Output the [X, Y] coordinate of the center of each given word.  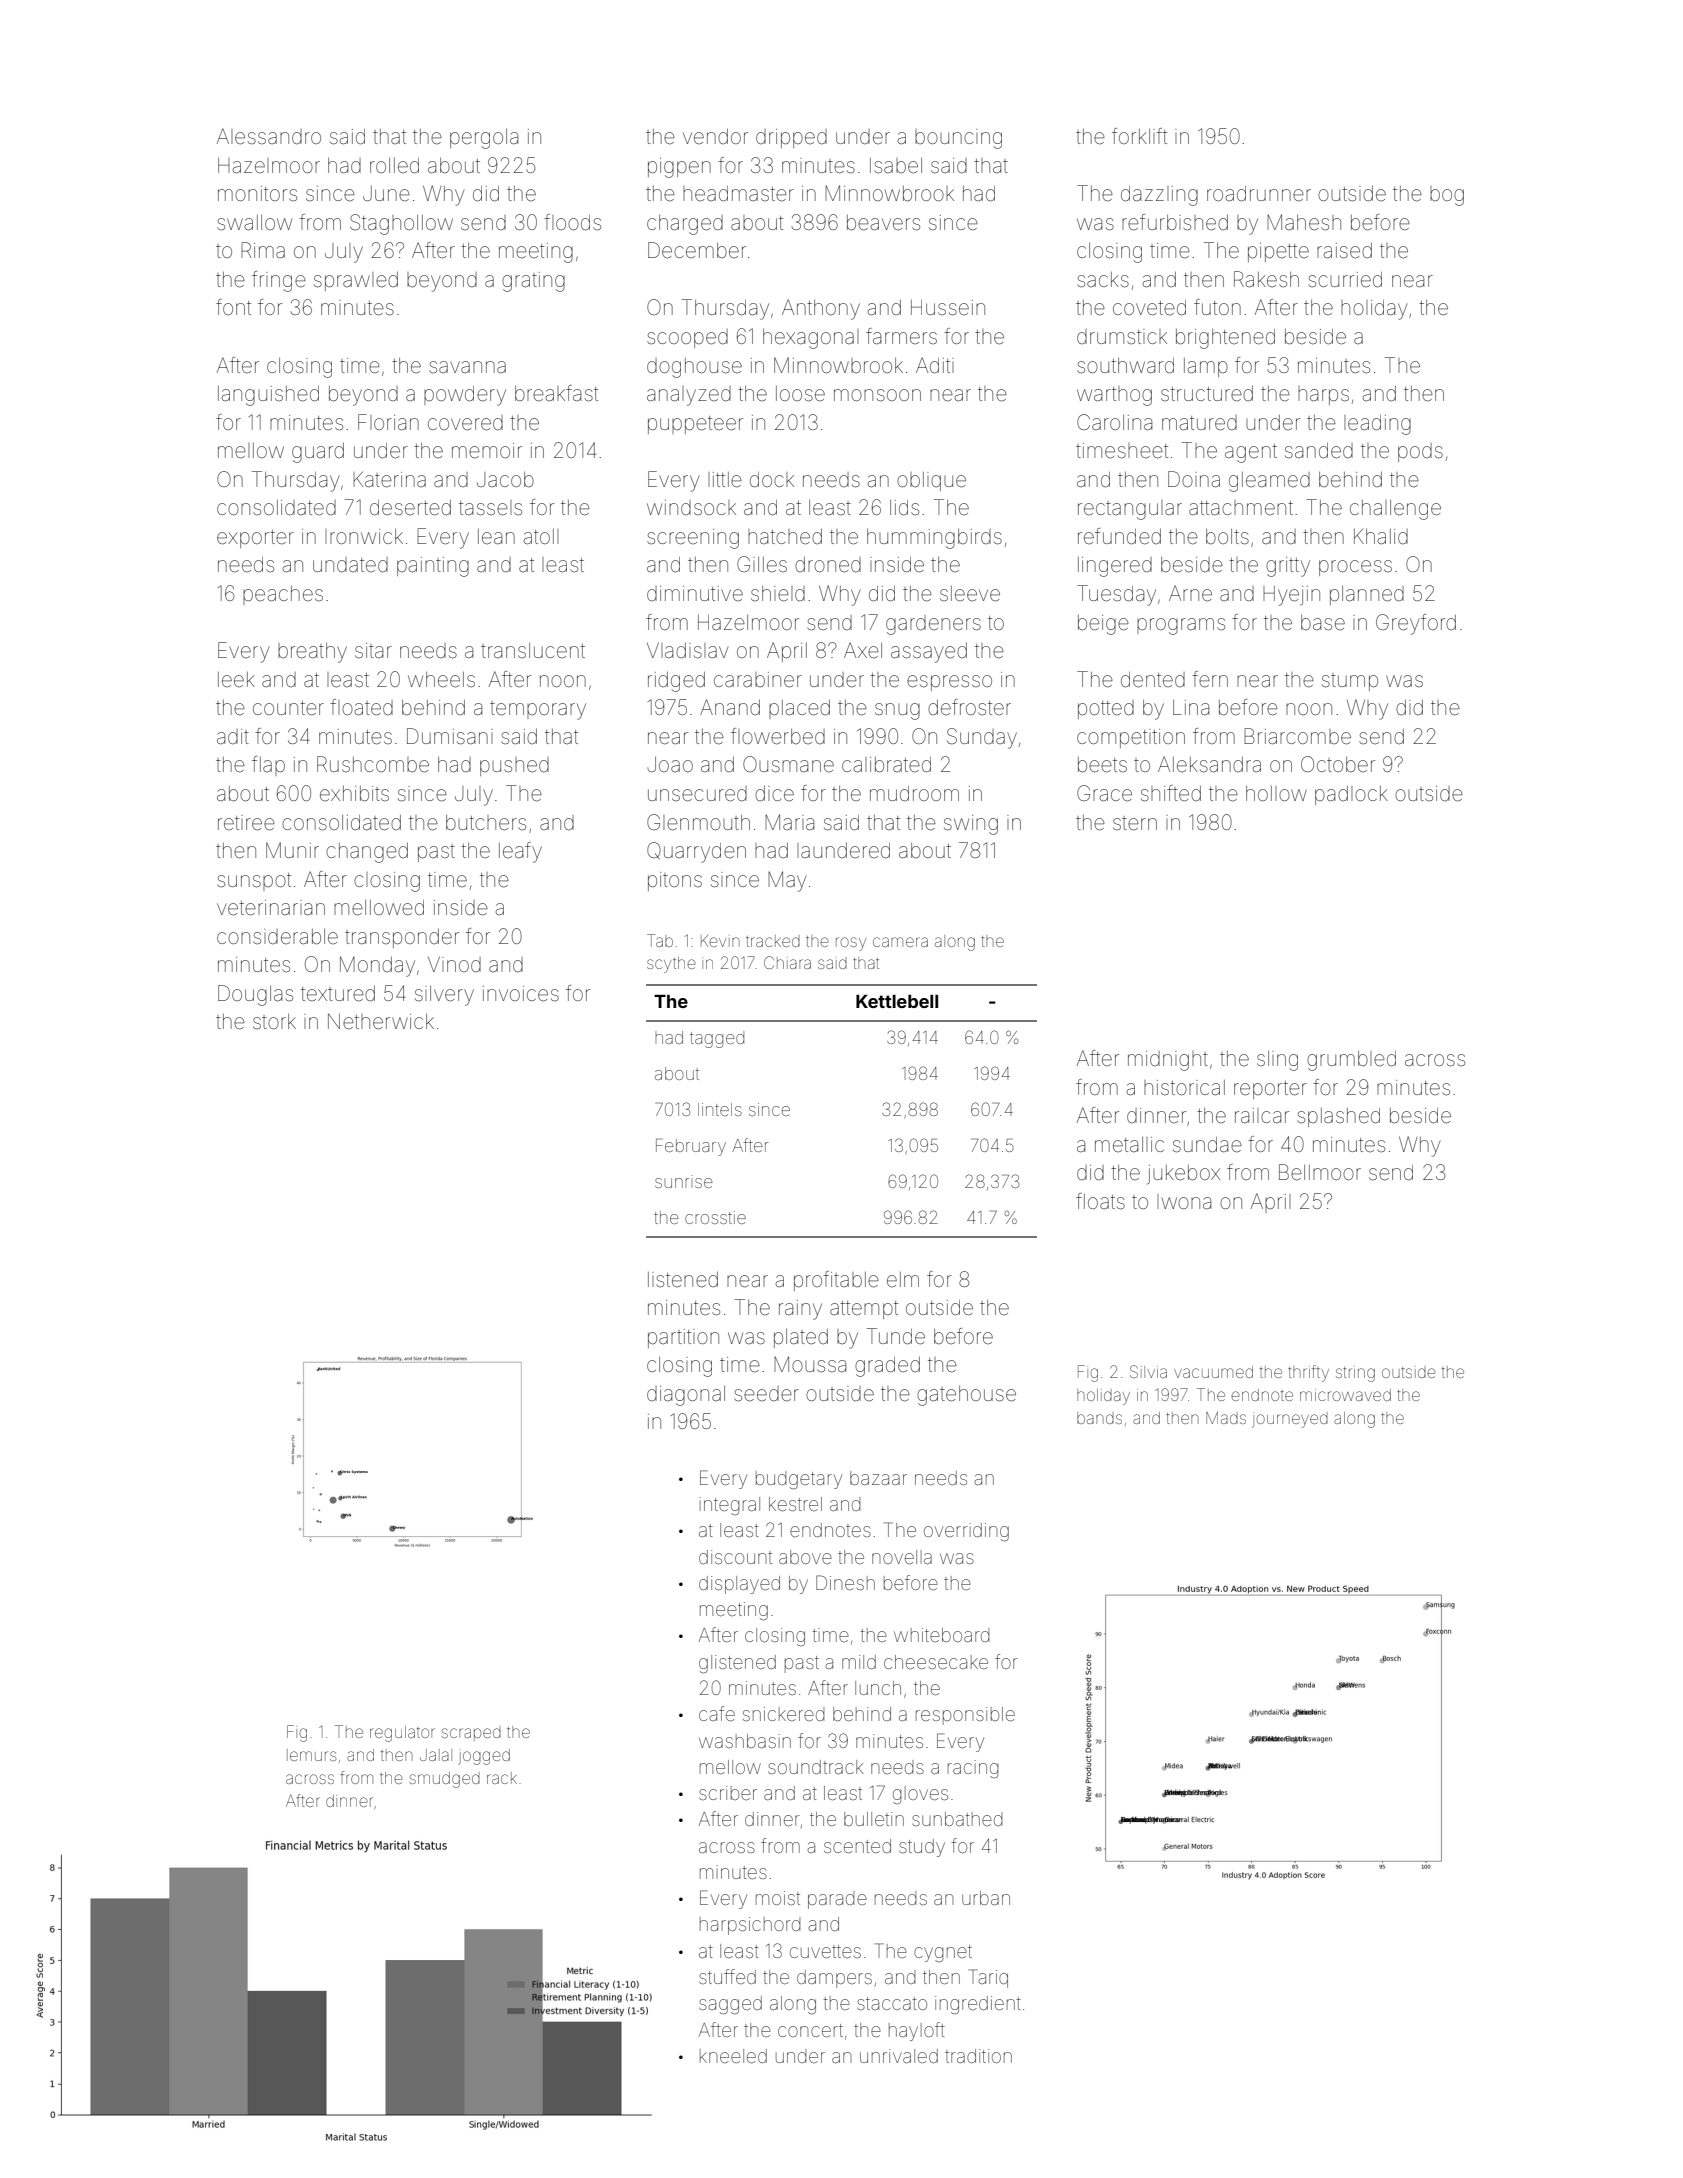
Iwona [1184, 1201]
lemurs [311, 1755]
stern [1135, 823]
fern [1210, 679]
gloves [920, 1795]
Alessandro [269, 136]
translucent [533, 650]
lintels [720, 1109]
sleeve [970, 594]
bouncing [958, 139]
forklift [1139, 136]
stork [274, 1021]
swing [971, 825]
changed [367, 853]
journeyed [1290, 1421]
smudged [444, 1780]
